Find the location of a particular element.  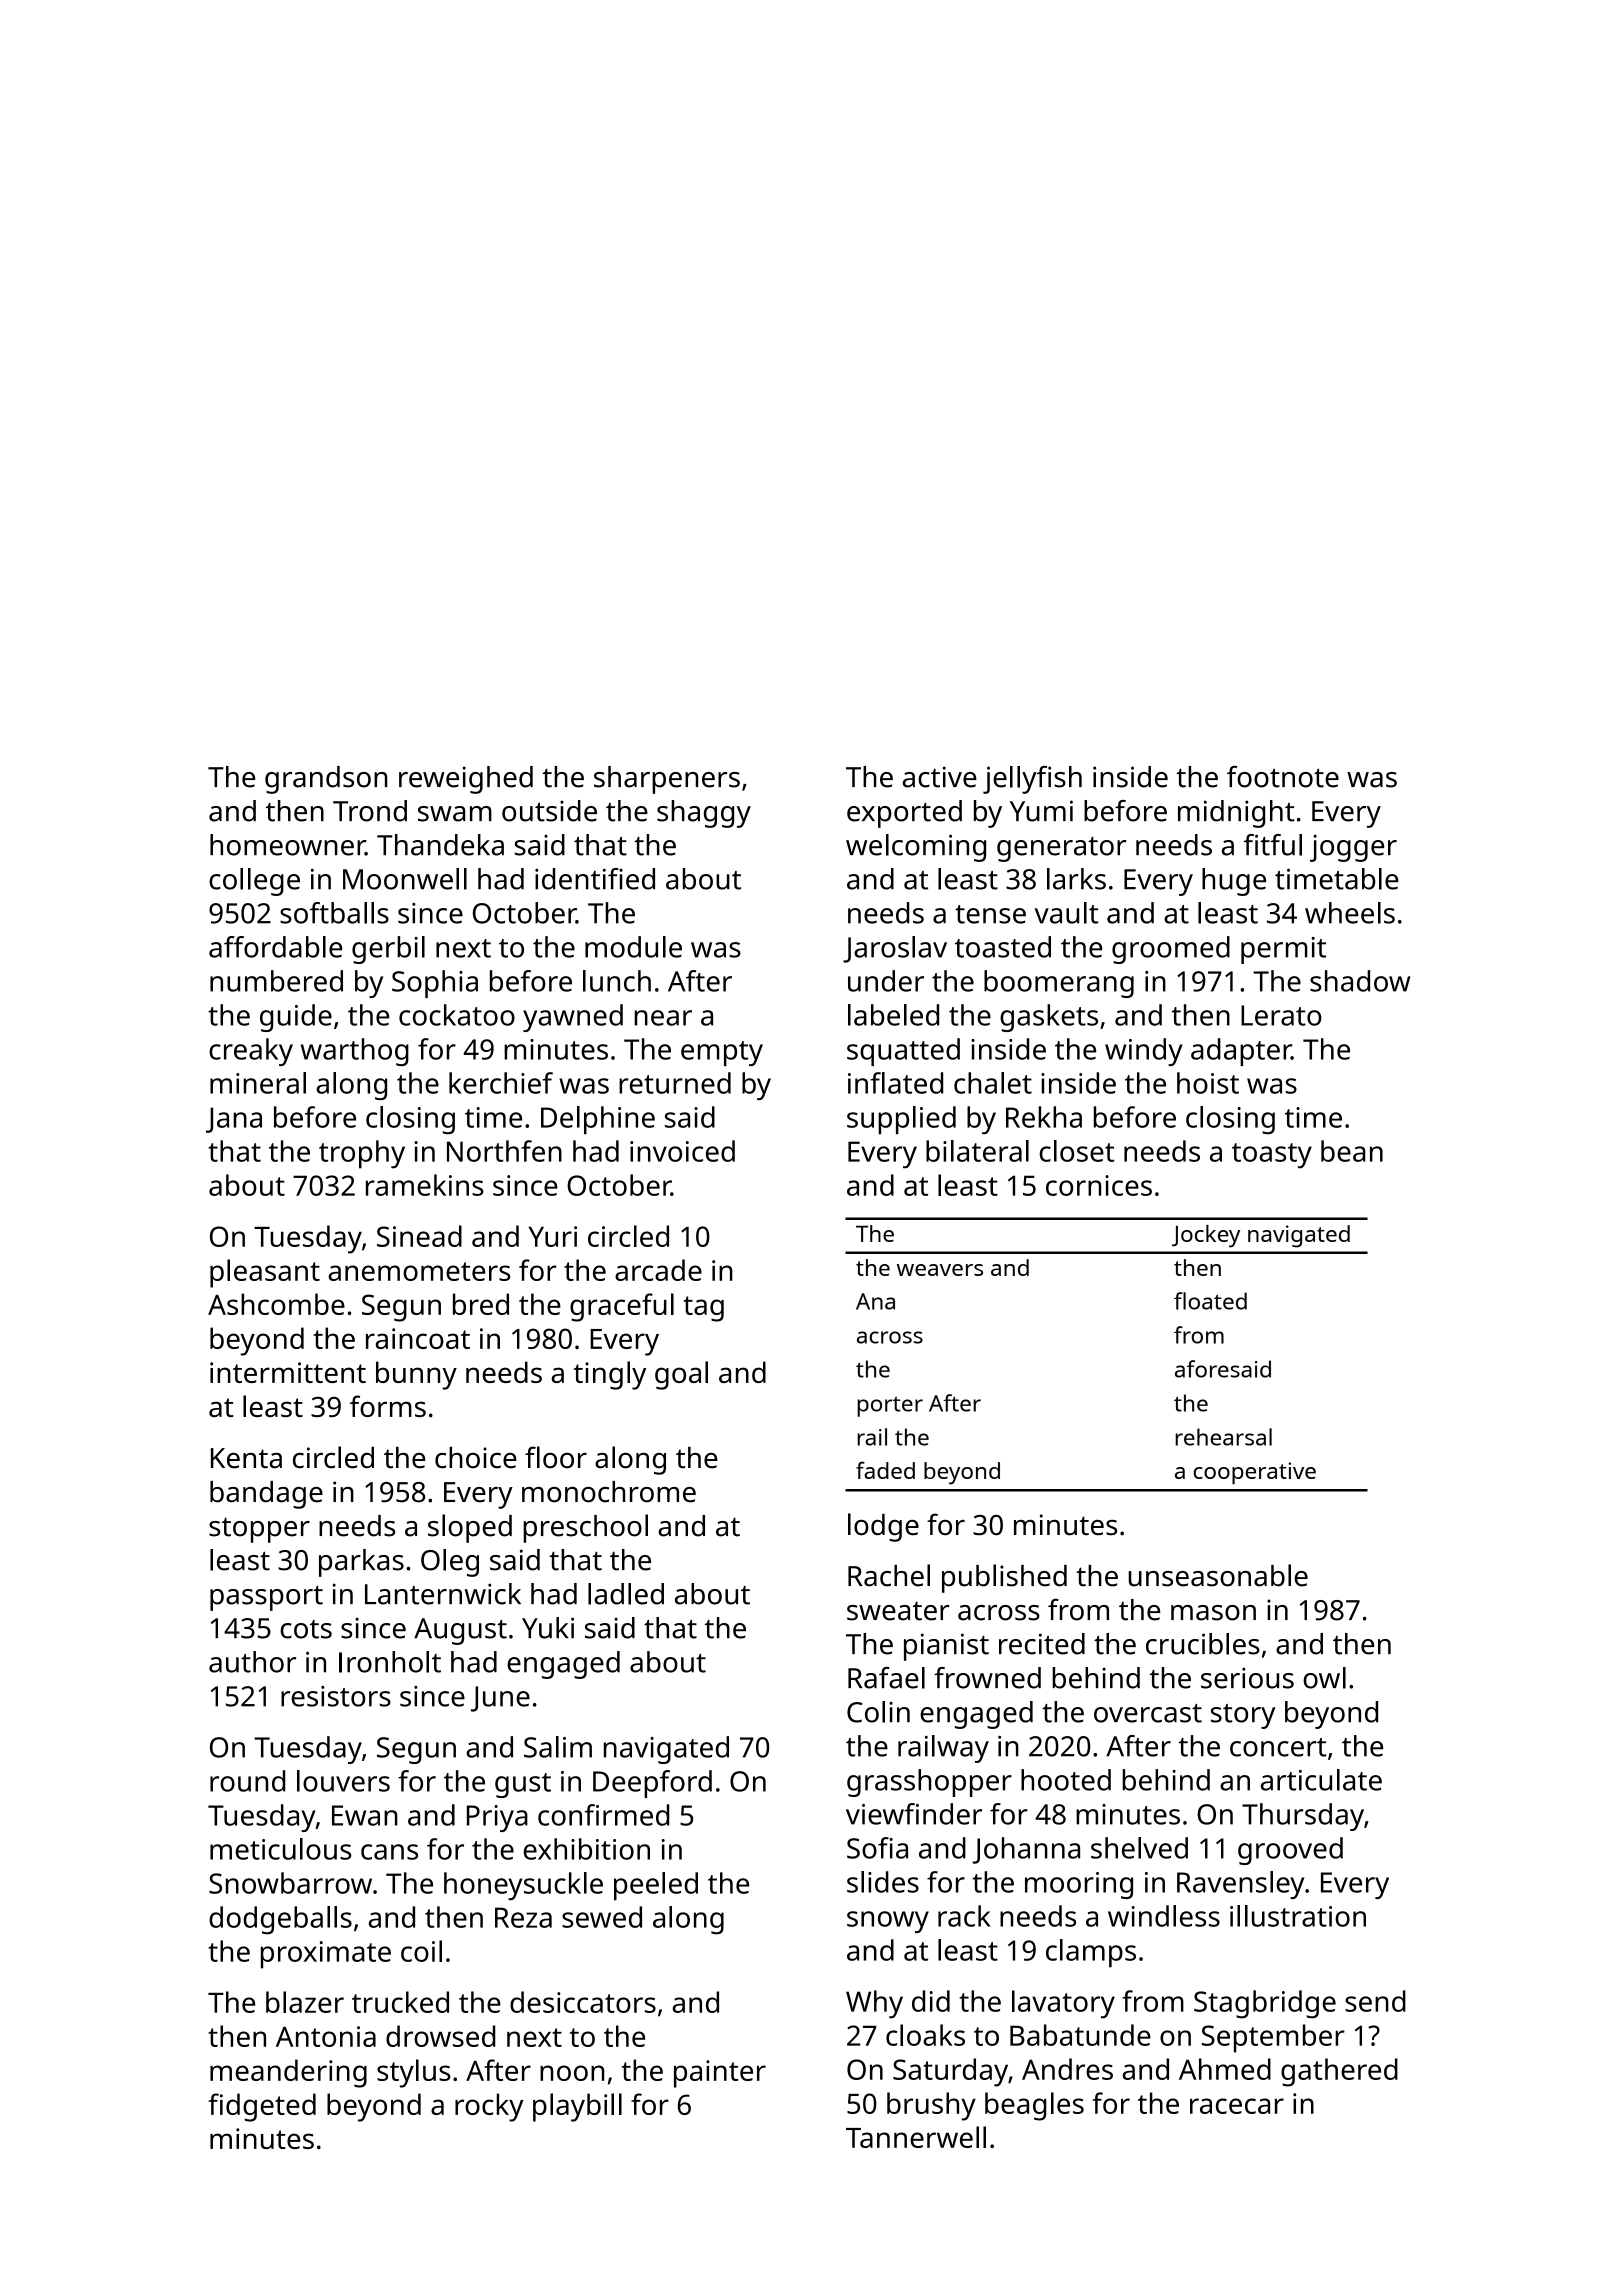

larks is located at coordinates (1076, 879).
